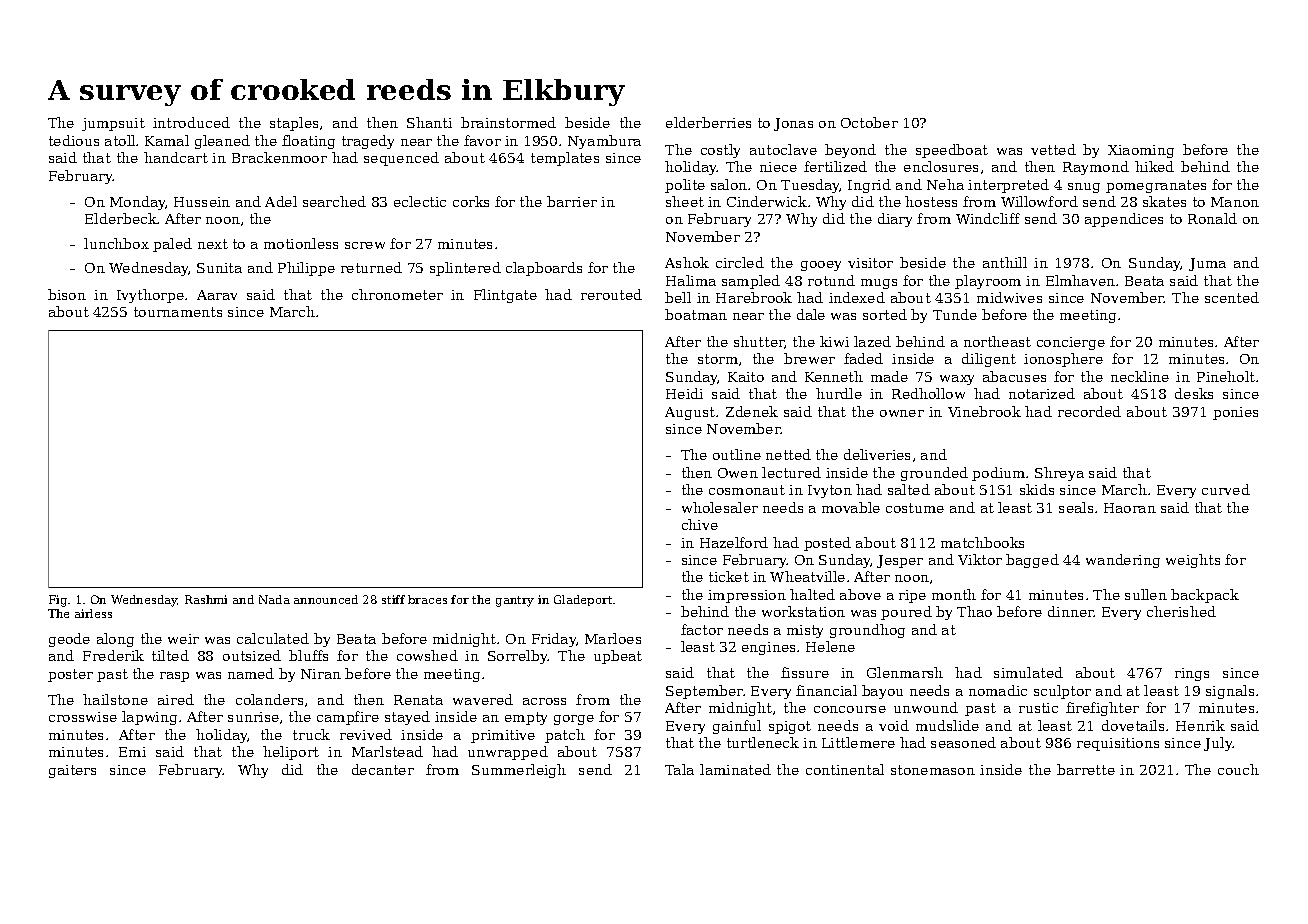 Image resolution: width=1308 pixels, height=924 pixels. What do you see at coordinates (138, 203) in the screenshot?
I see `Monday` at bounding box center [138, 203].
